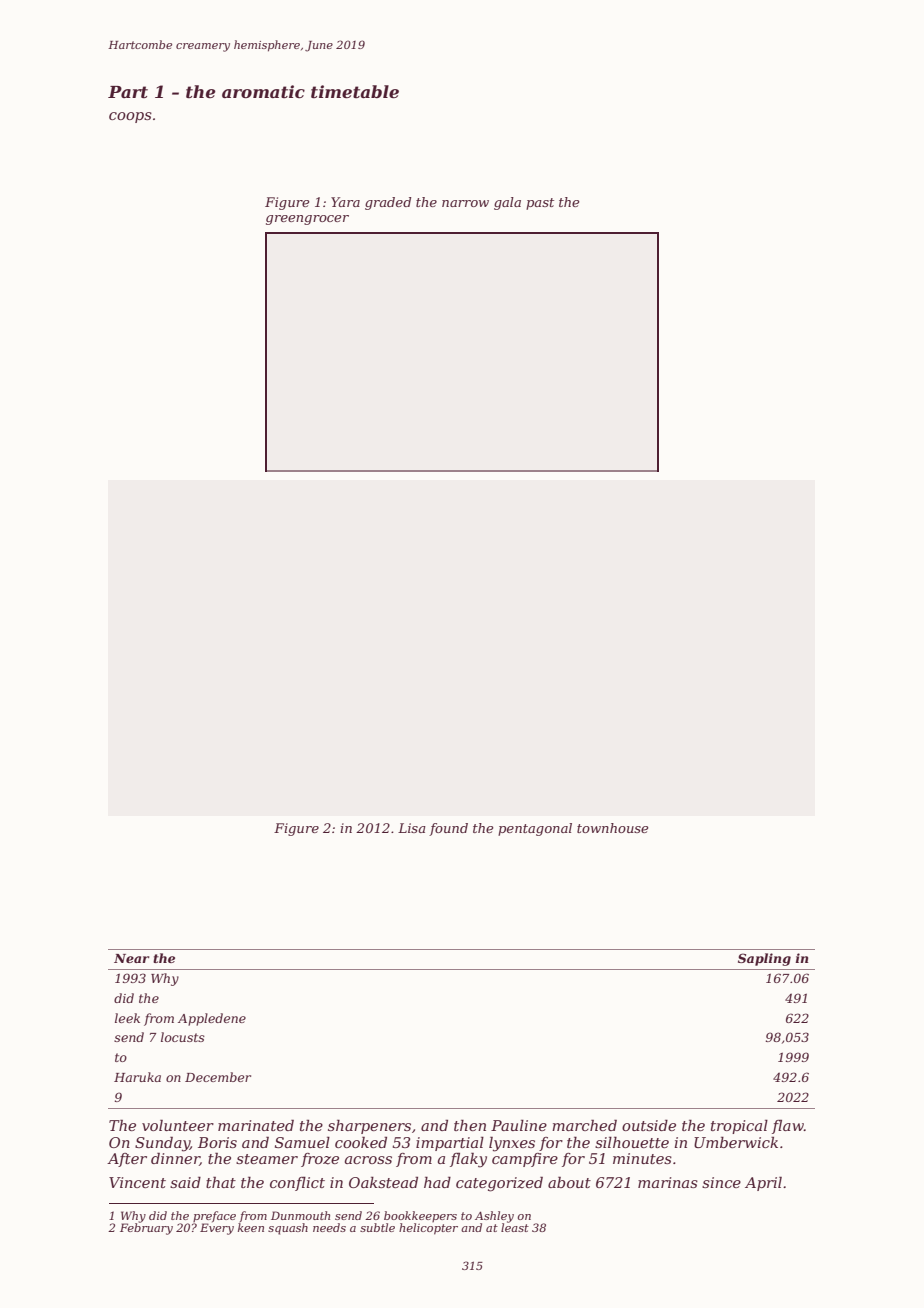  I want to click on narrow, so click(465, 203).
